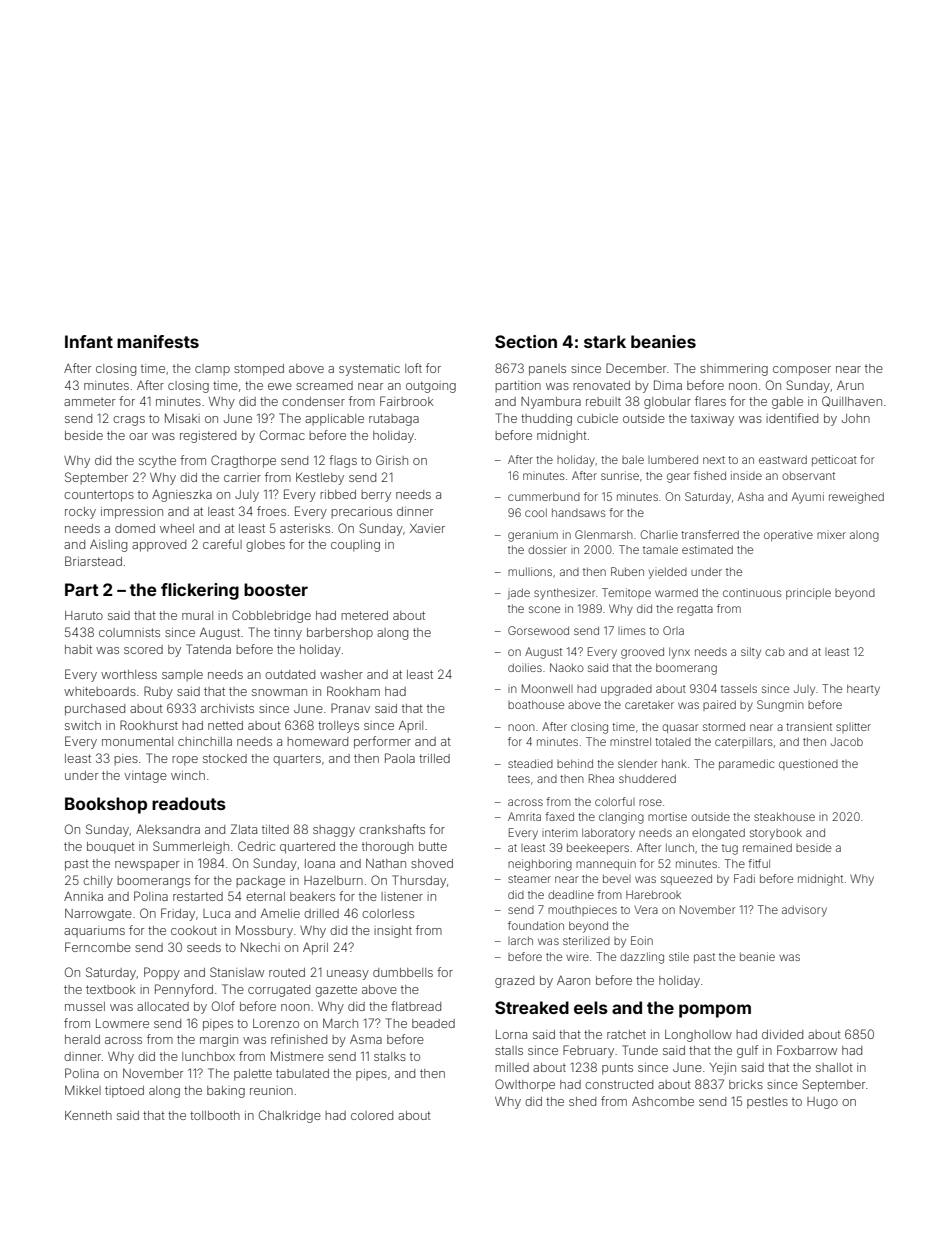 The image size is (952, 1233). I want to click on Infant, so click(89, 341).
